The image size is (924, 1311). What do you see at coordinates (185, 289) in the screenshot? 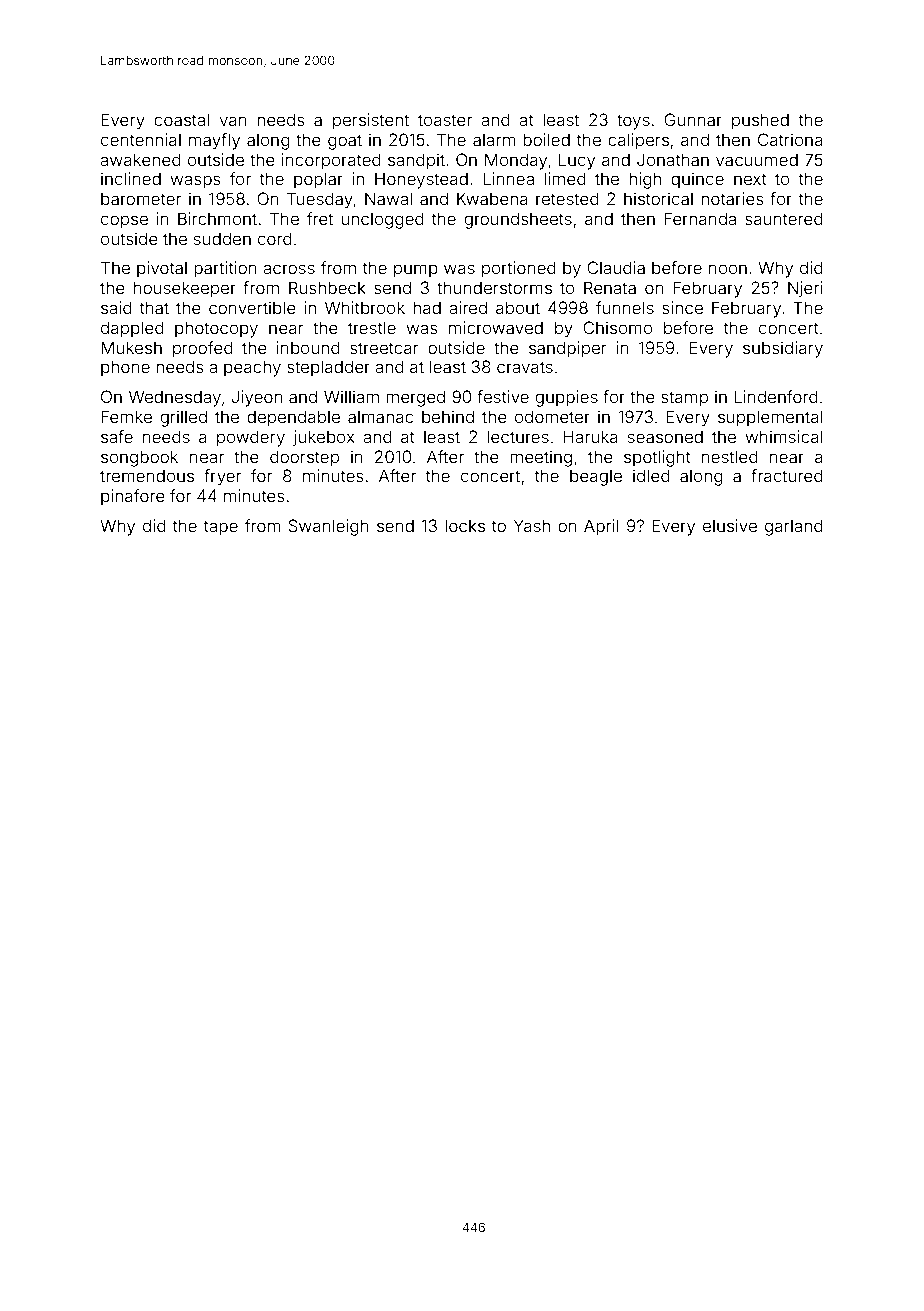
I see `housekeeper` at bounding box center [185, 289].
